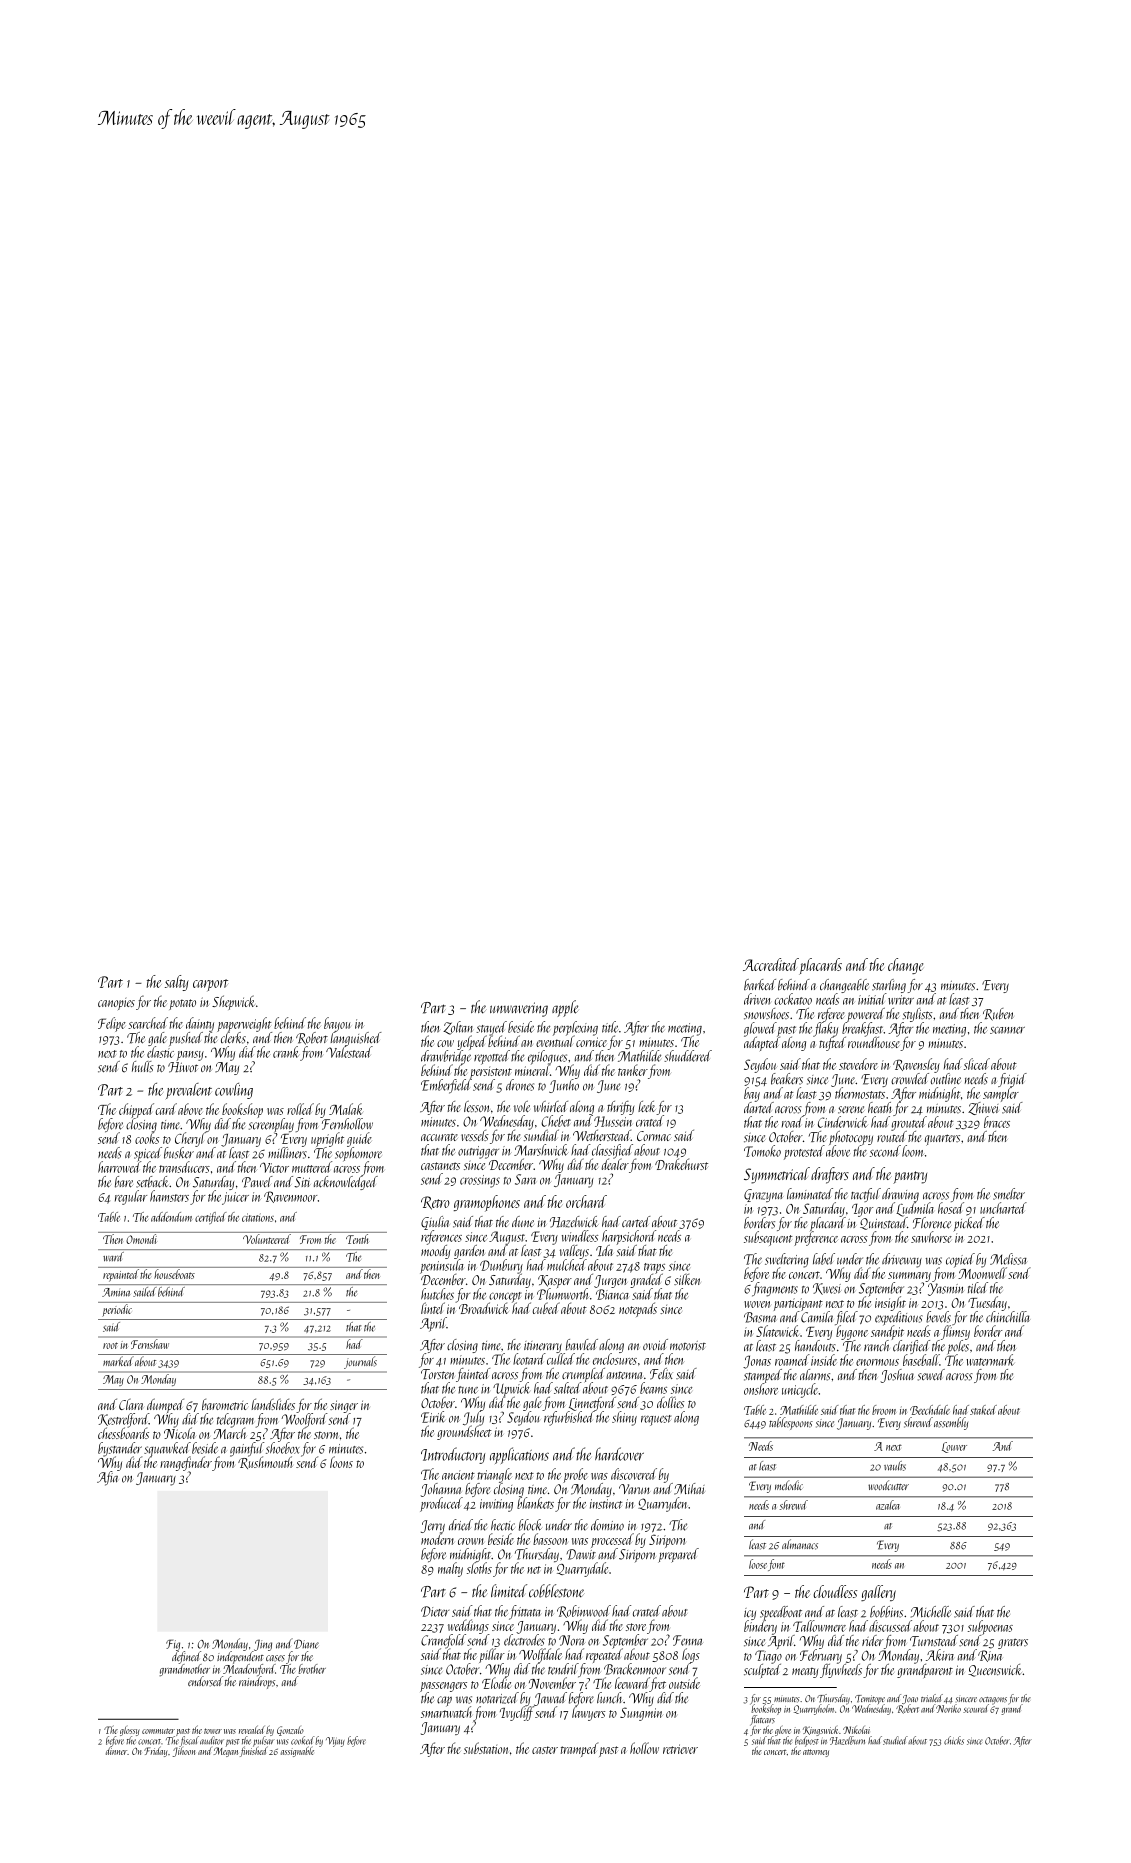  Describe the element at coordinates (519, 1009) in the screenshot. I see `unwavering` at that location.
